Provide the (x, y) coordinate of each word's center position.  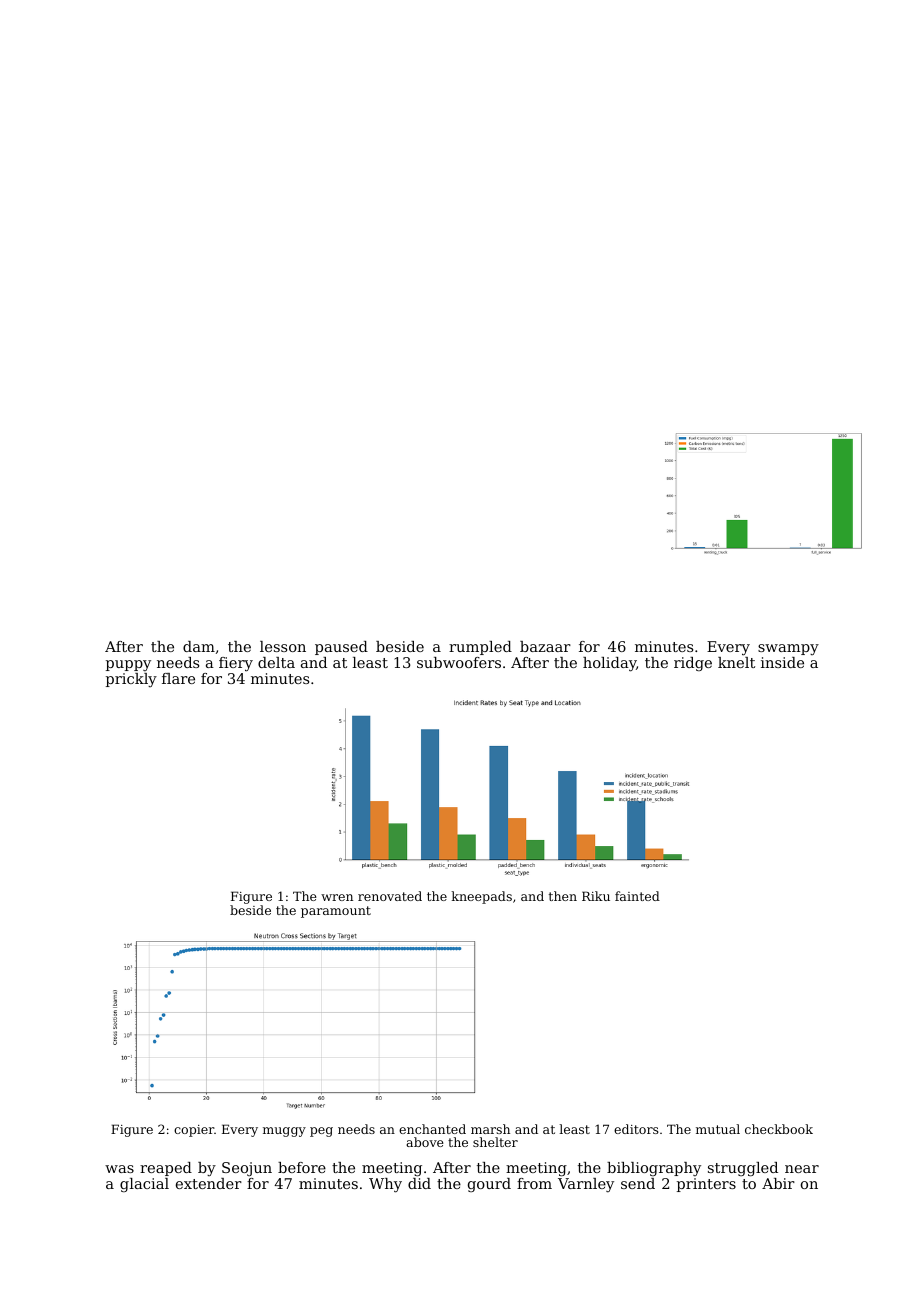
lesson (283, 646)
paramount (336, 912)
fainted (637, 896)
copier (194, 1131)
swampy (788, 649)
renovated (390, 896)
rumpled (480, 648)
